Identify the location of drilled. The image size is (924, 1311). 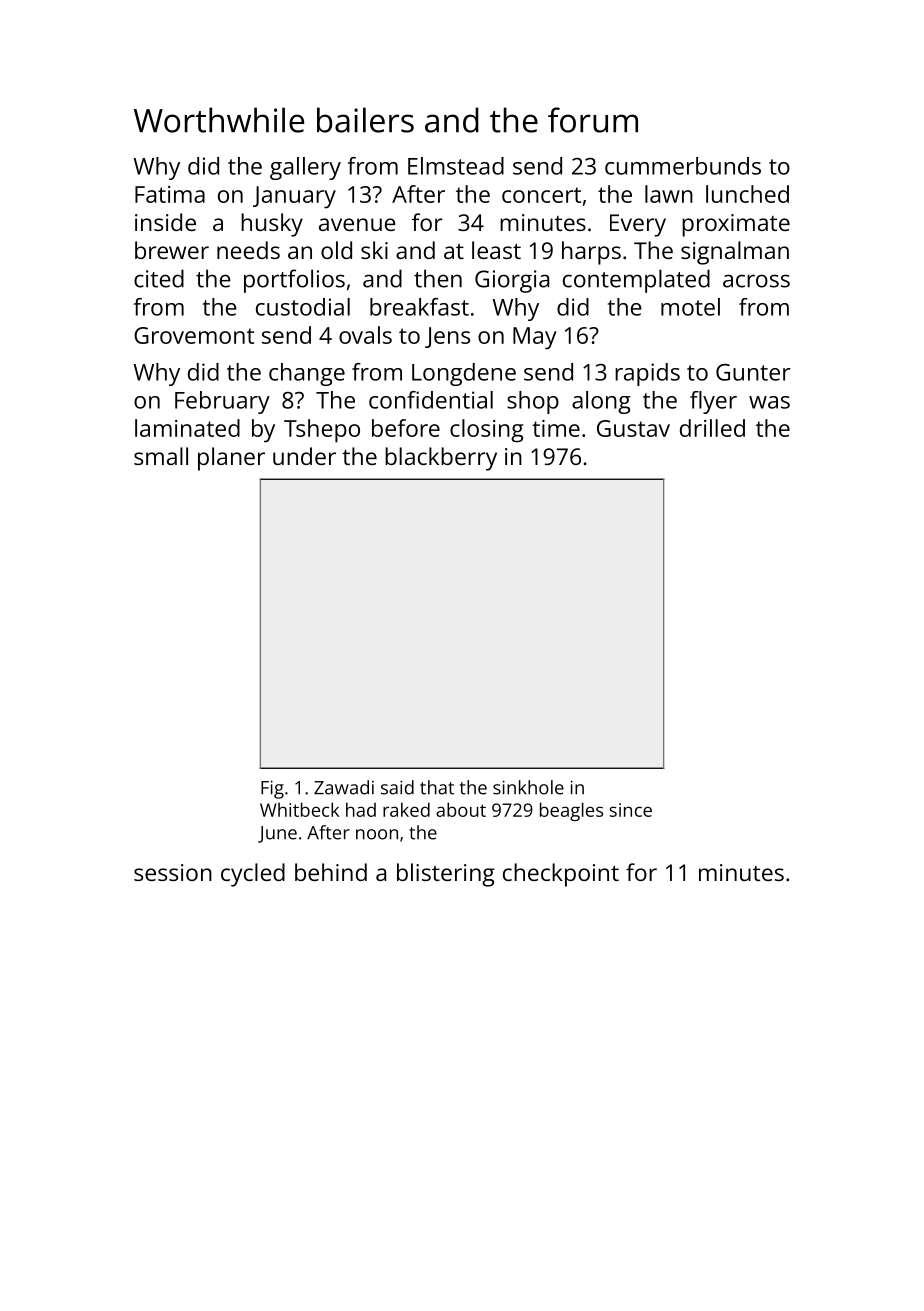
(712, 428).
